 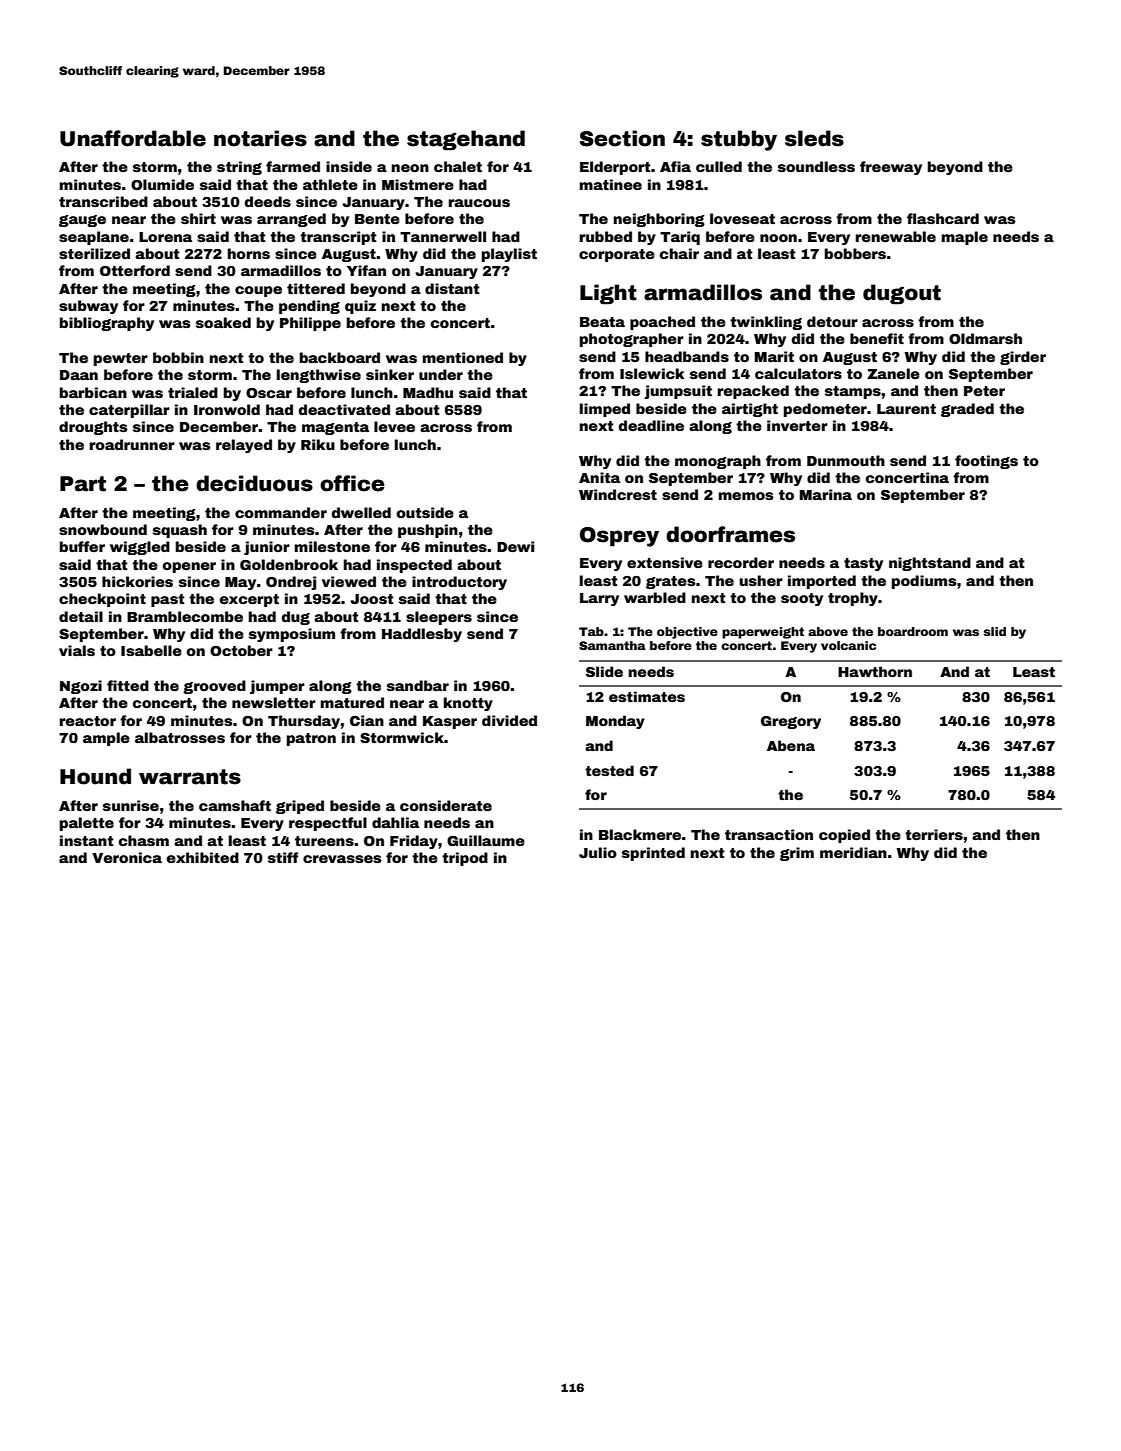 What do you see at coordinates (509, 720) in the screenshot?
I see `divided` at bounding box center [509, 720].
